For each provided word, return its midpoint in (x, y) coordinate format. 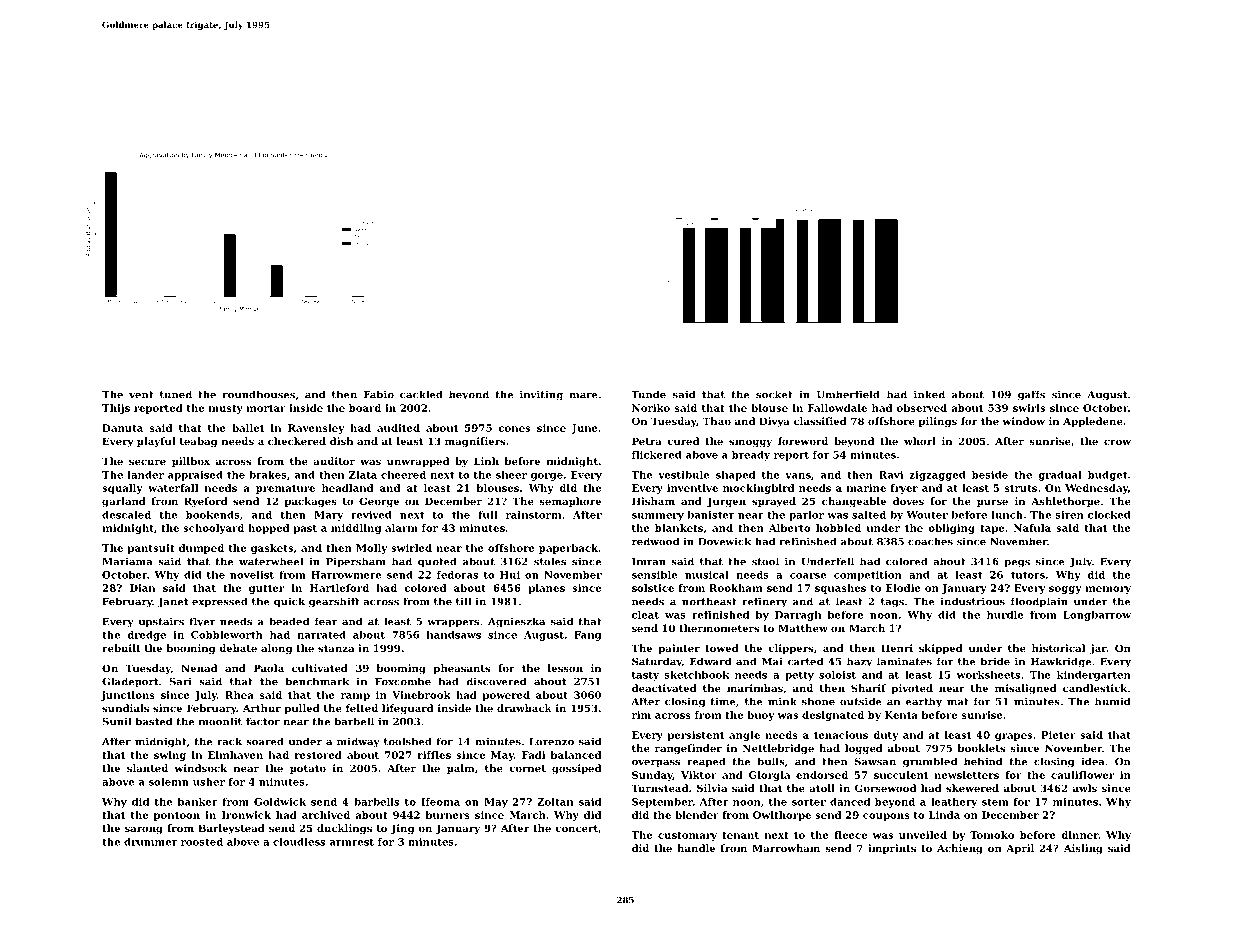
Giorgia (769, 776)
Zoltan (555, 802)
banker (198, 802)
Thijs (116, 409)
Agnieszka (516, 622)
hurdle (1005, 615)
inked (929, 394)
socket (774, 394)
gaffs (1031, 395)
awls (1085, 788)
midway (358, 742)
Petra (647, 441)
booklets (981, 748)
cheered (403, 475)
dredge (146, 636)
